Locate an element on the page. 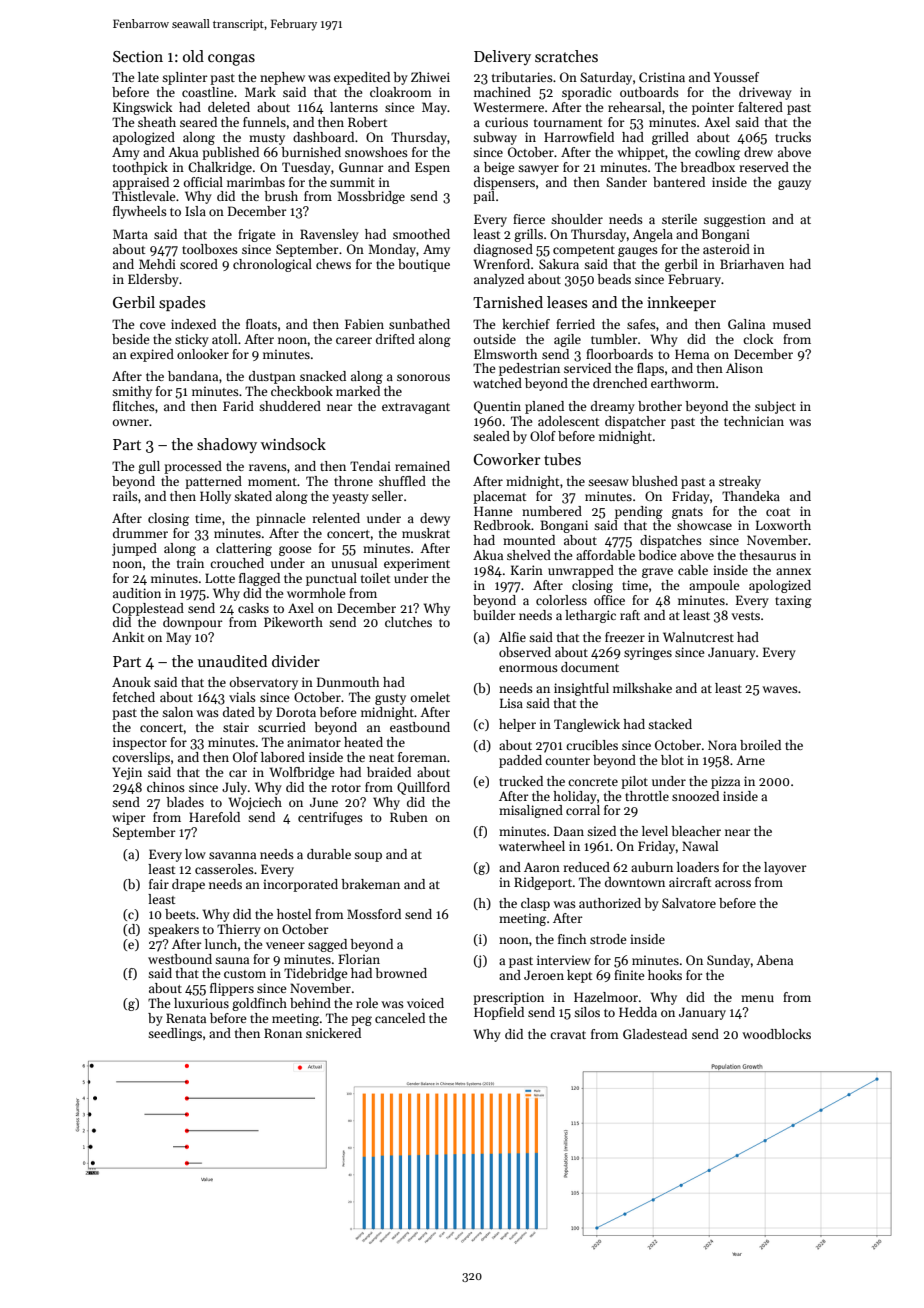 The image size is (924, 1308). Cristina is located at coordinates (662, 77).
